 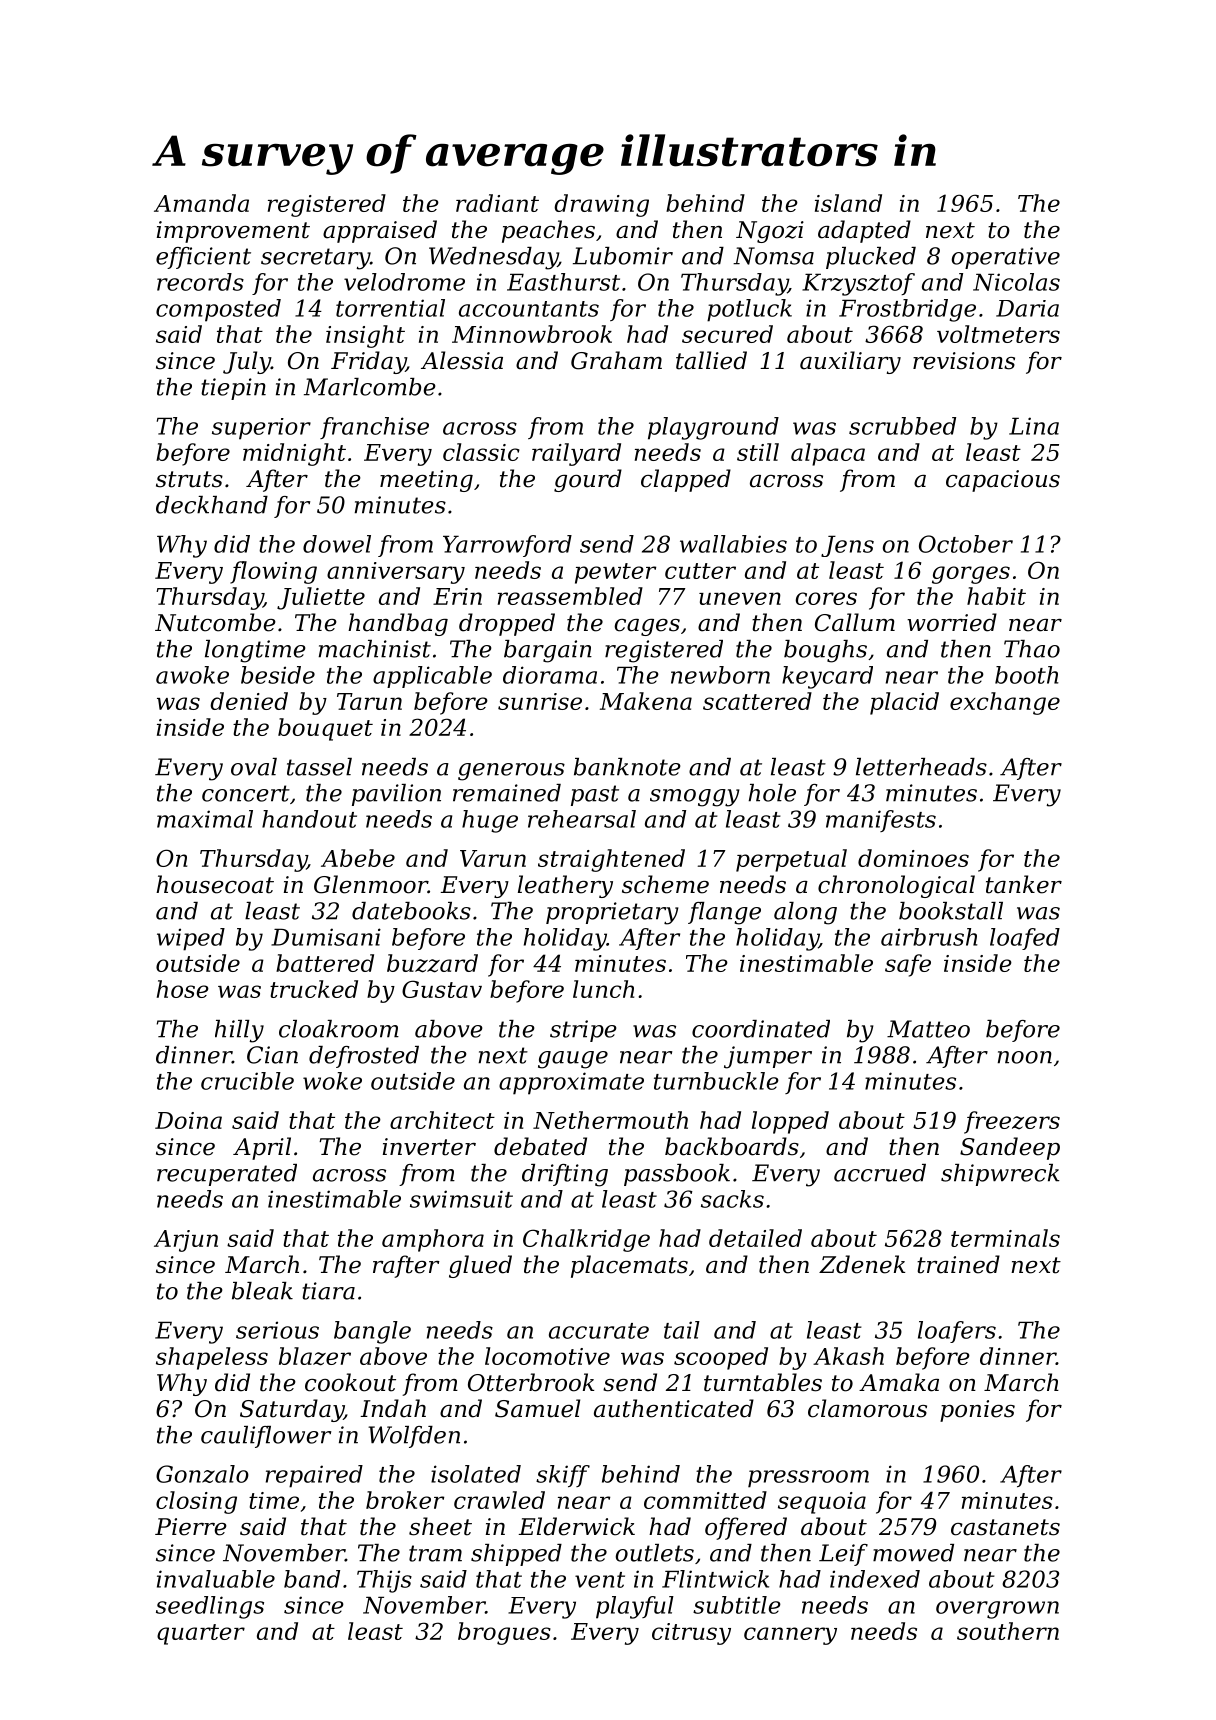 I want to click on Amanda, so click(x=201, y=203).
